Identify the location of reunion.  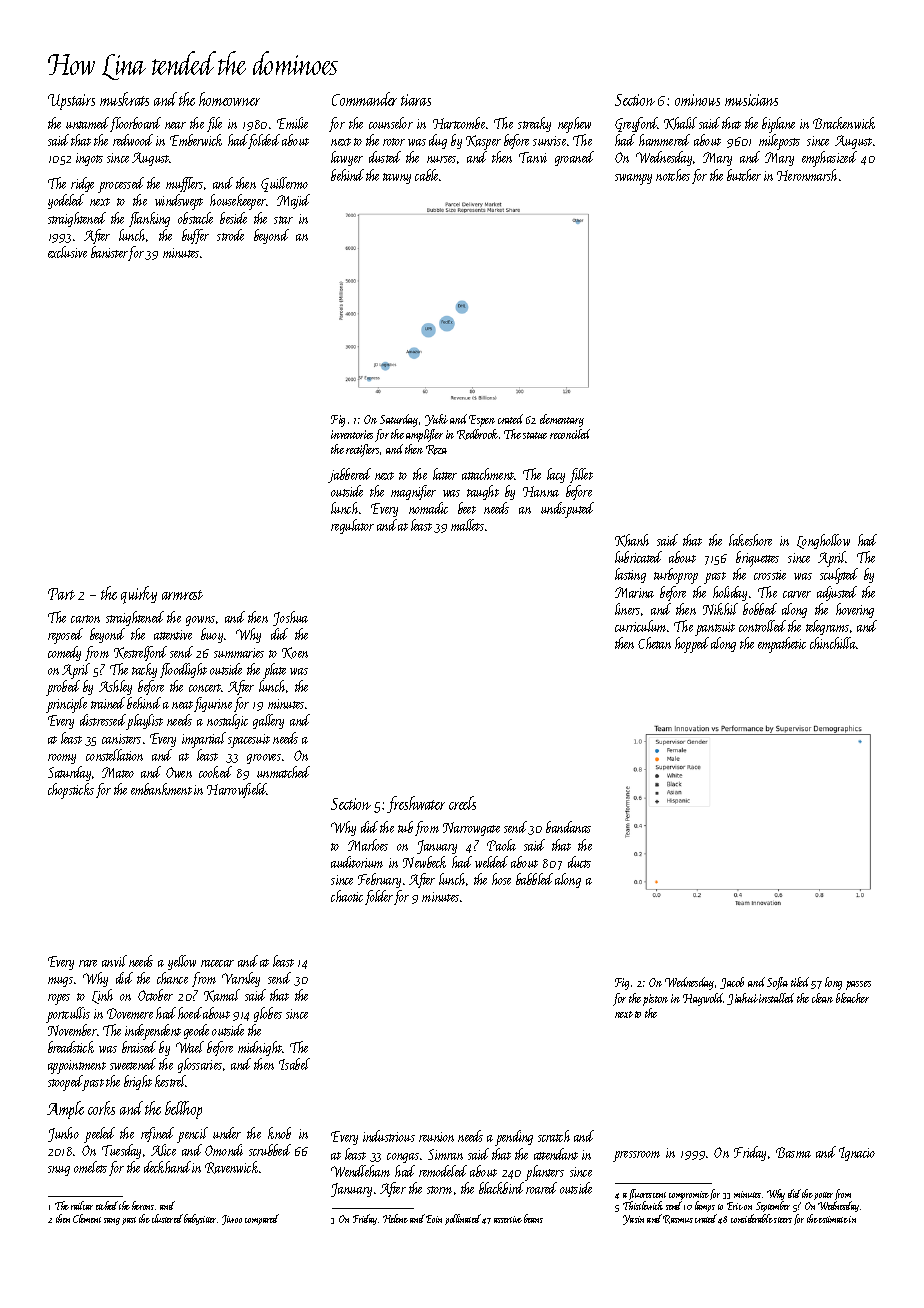
(436, 1137).
